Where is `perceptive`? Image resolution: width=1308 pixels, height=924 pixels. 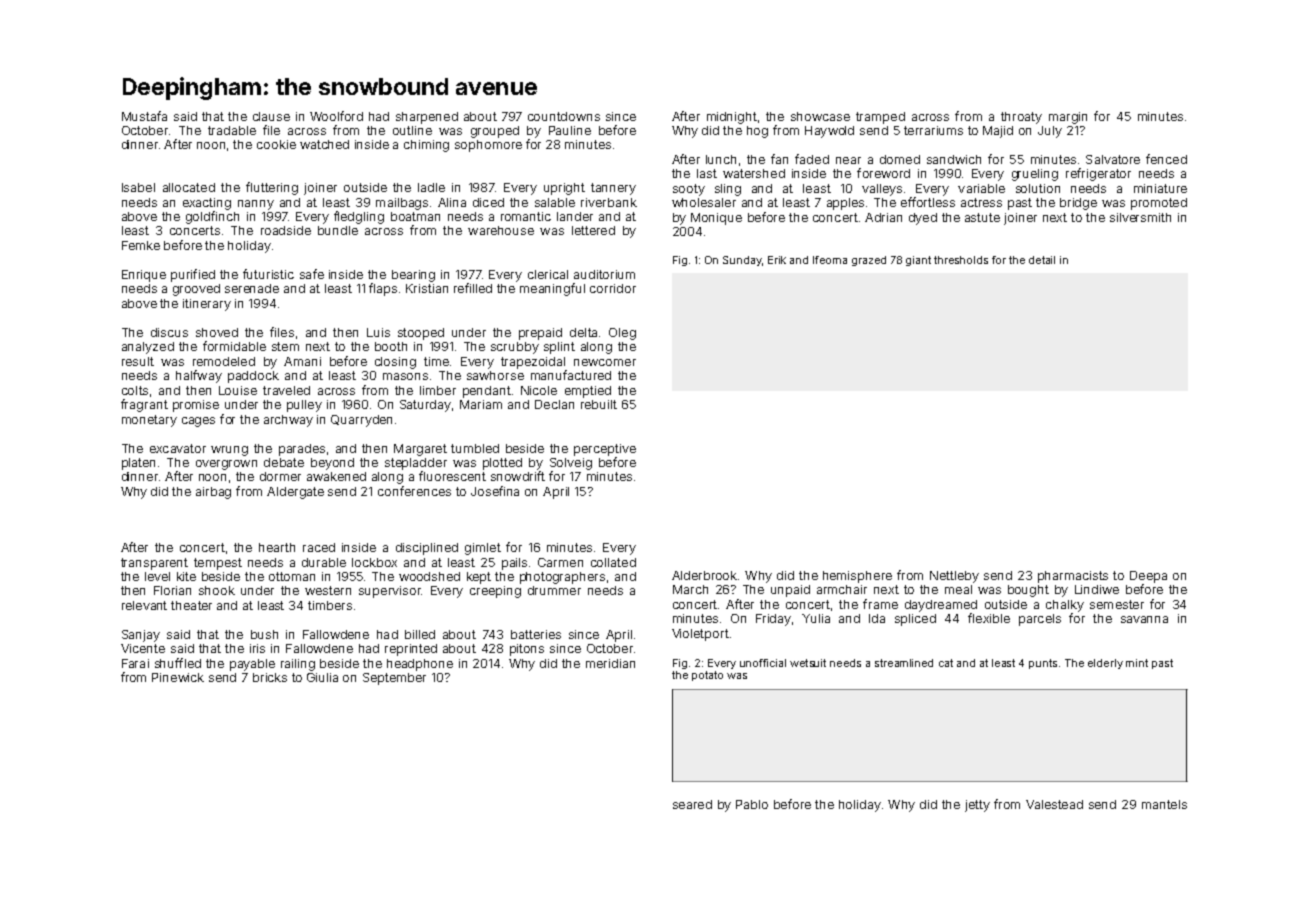
perceptive is located at coordinates (605, 450).
